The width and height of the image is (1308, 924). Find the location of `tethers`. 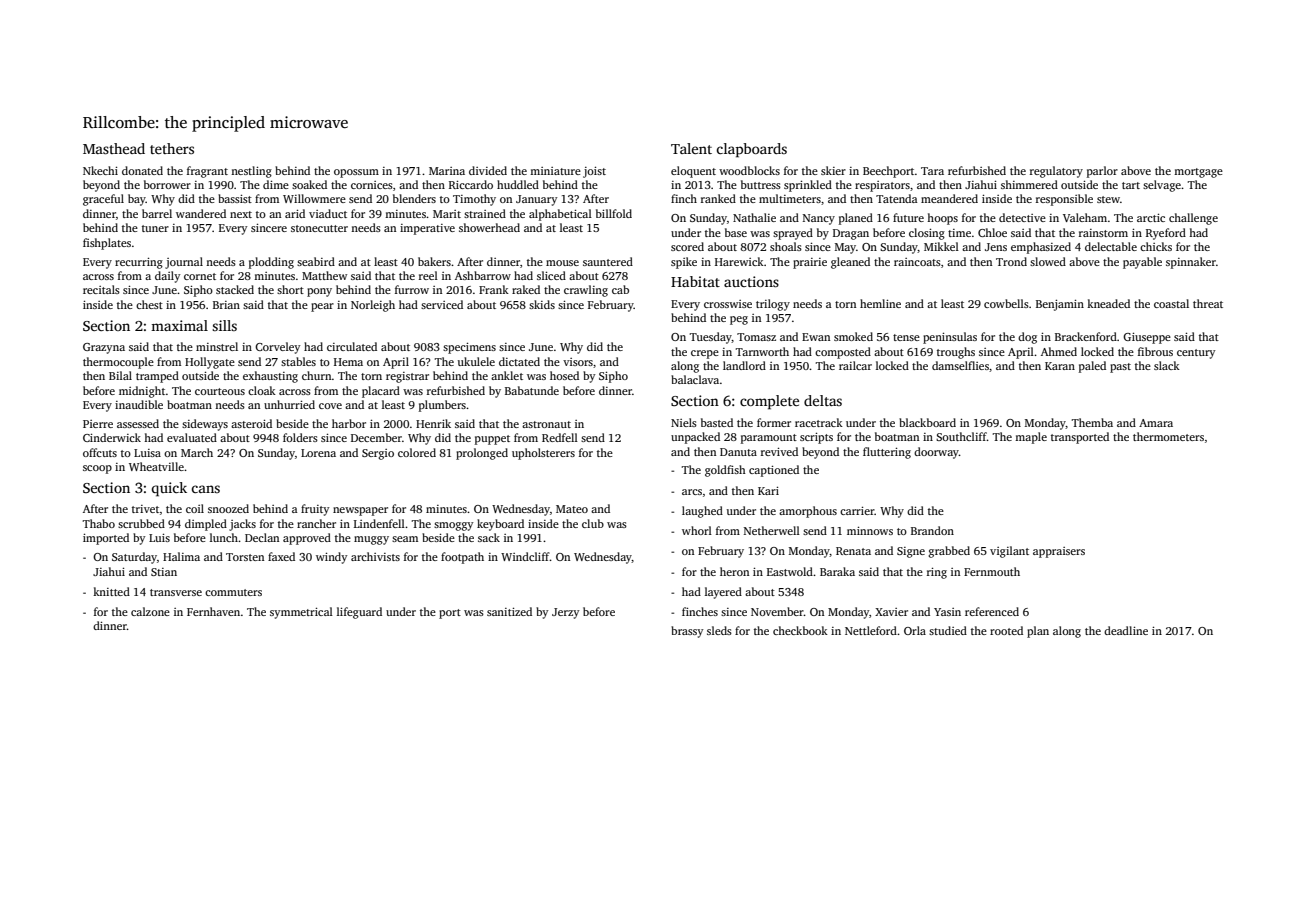

tethers is located at coordinates (172, 148).
